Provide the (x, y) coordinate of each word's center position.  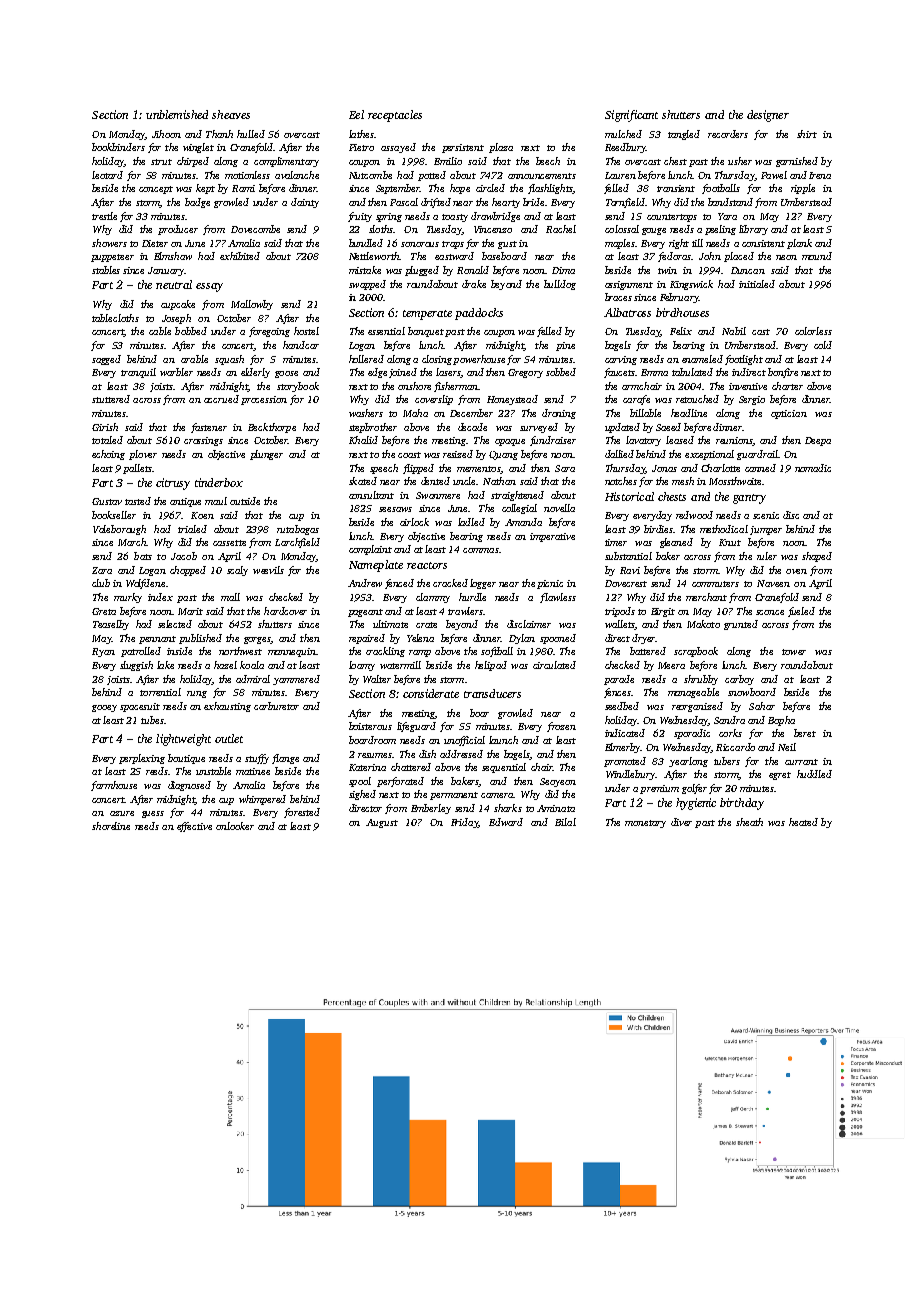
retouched (697, 399)
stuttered (111, 399)
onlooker (235, 826)
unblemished (177, 114)
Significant (631, 116)
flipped (418, 469)
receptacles (395, 116)
